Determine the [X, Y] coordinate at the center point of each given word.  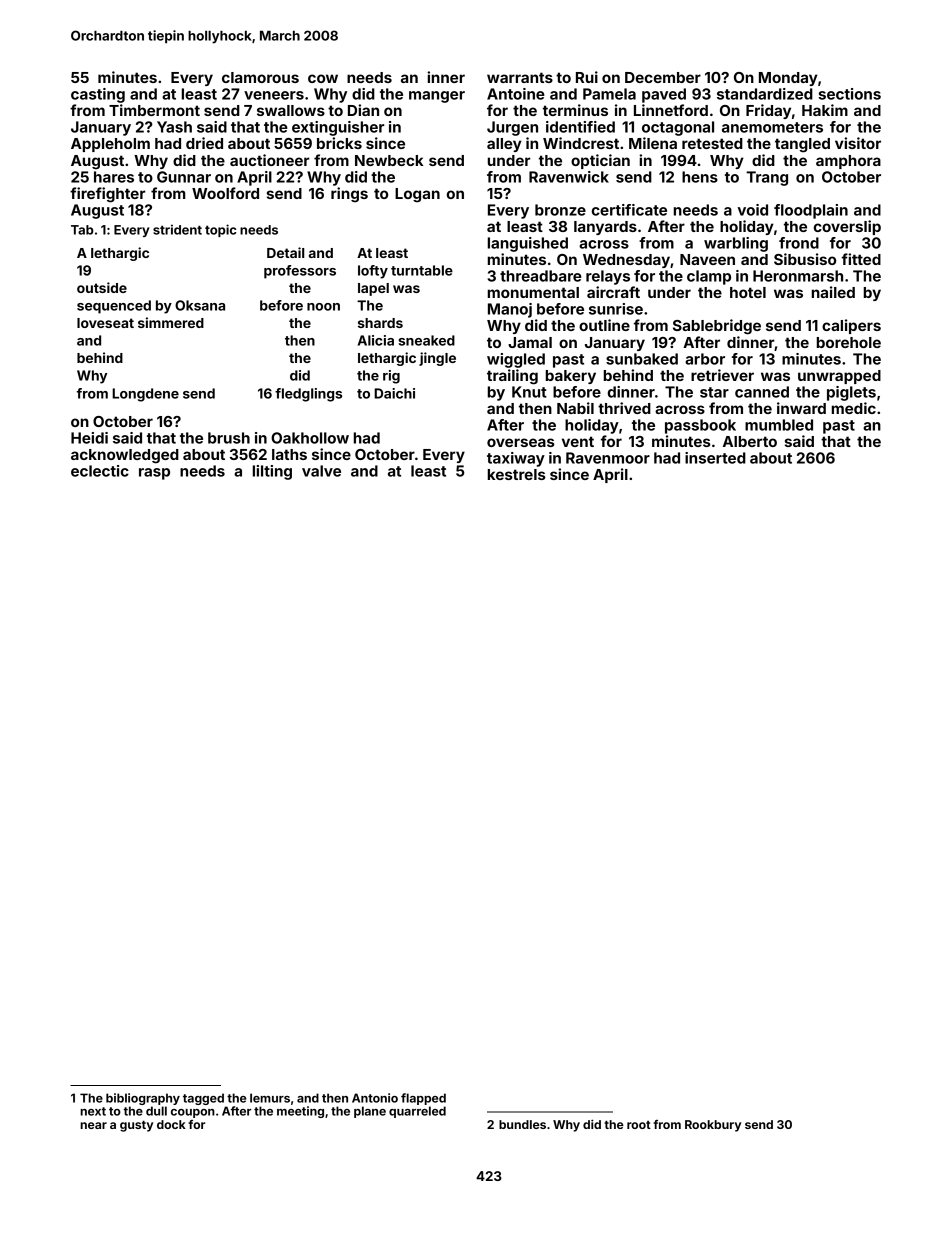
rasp [154, 474]
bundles [522, 1124]
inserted [715, 458]
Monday [788, 79]
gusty [136, 1126]
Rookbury [713, 1126]
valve [321, 471]
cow [323, 78]
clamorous [260, 77]
